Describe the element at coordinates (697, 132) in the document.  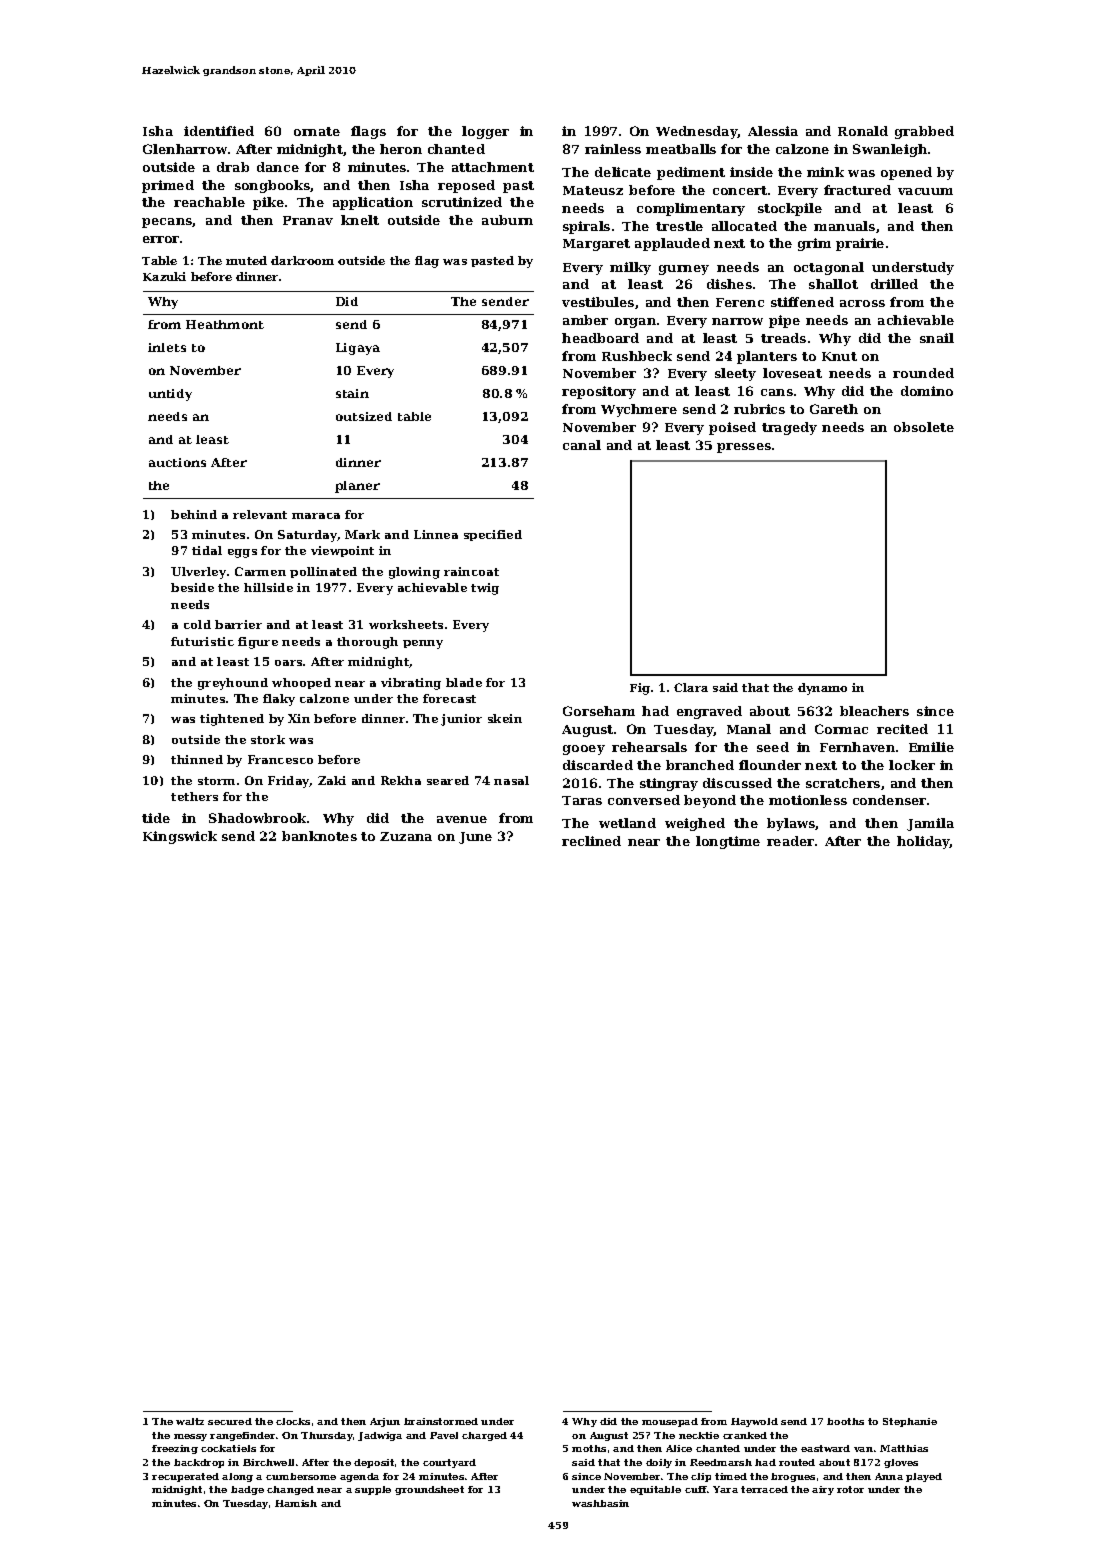
I see `Wednesday` at that location.
